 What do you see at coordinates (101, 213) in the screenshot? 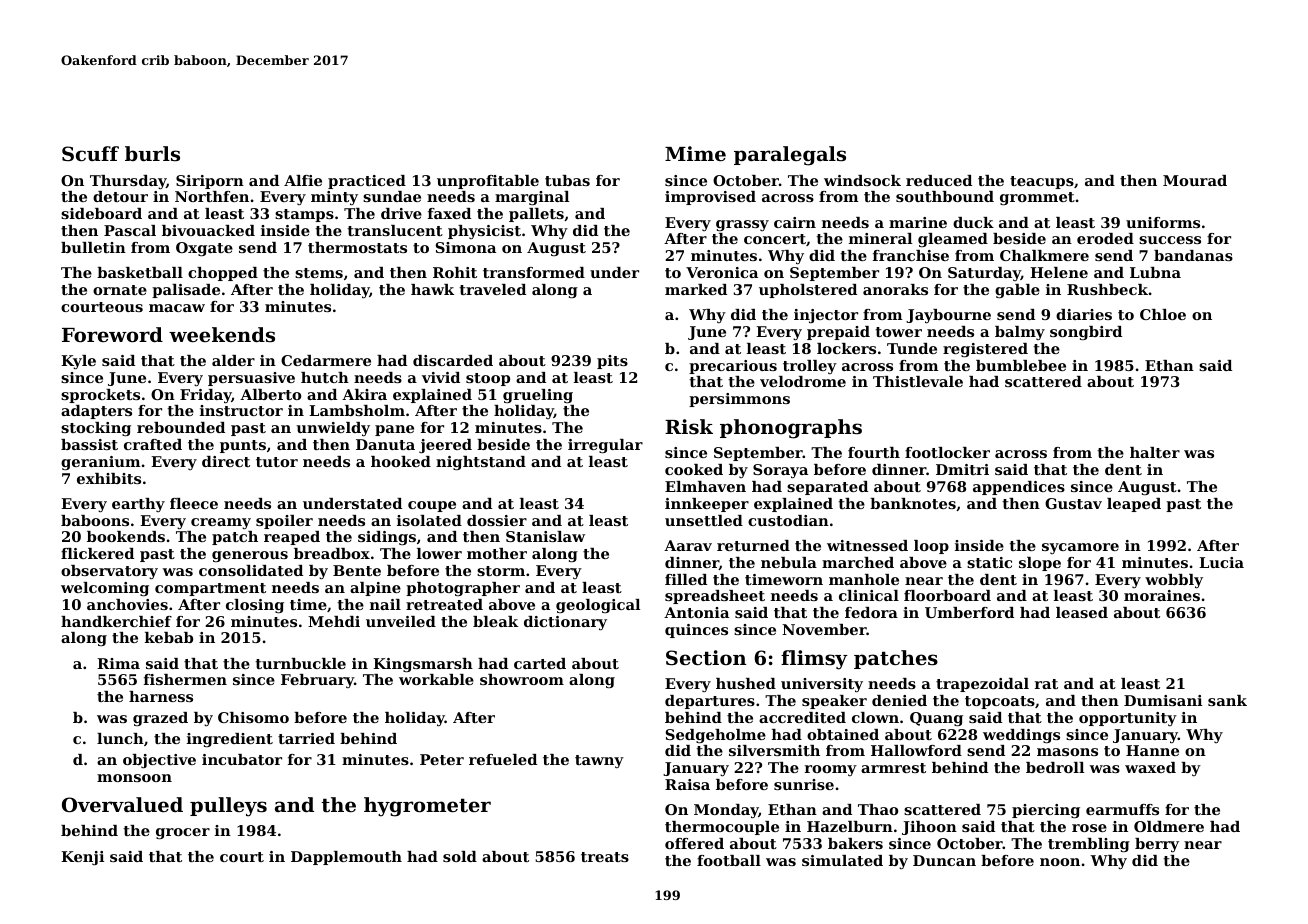
I see `sideboard` at bounding box center [101, 213].
